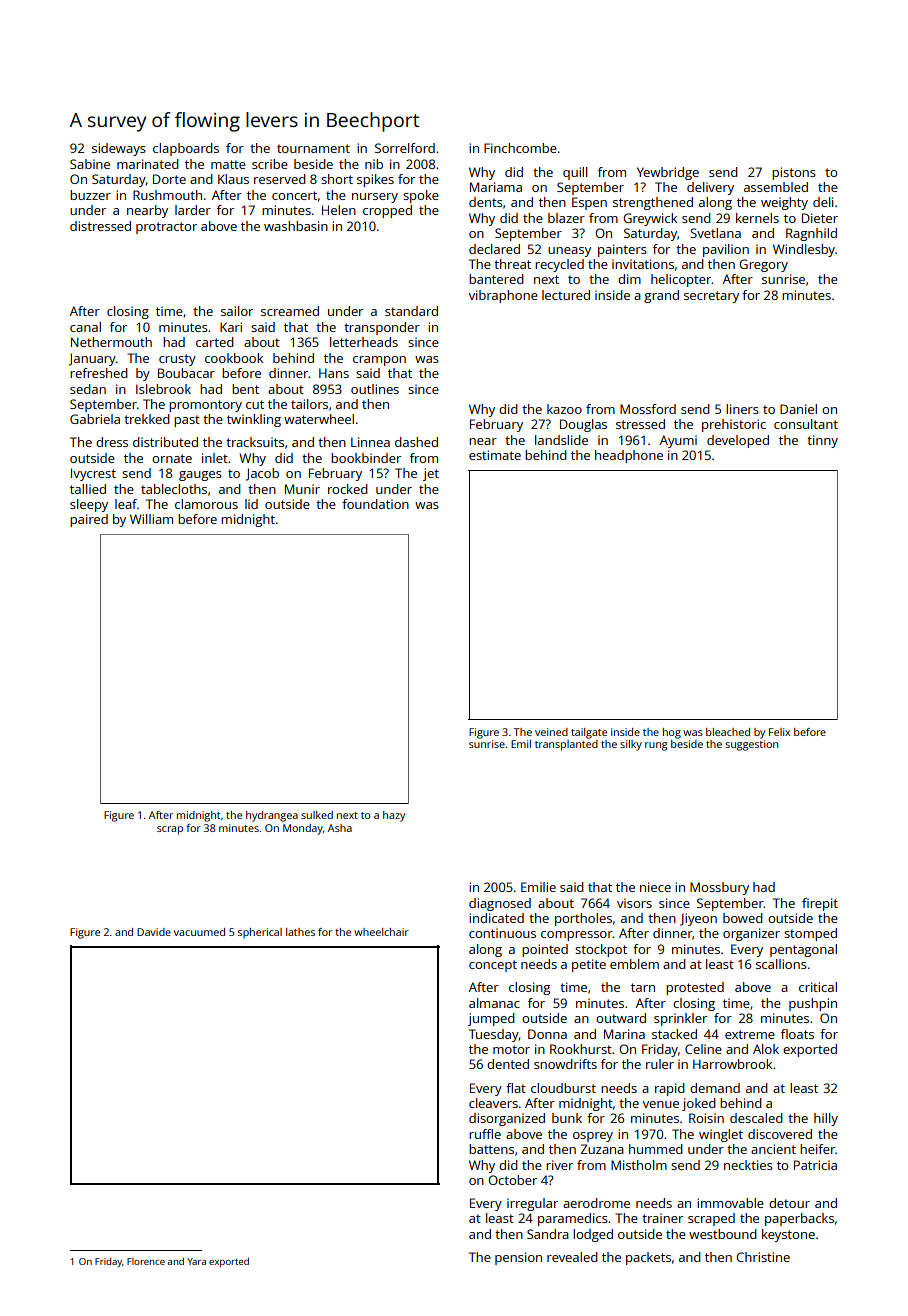 The image size is (908, 1316). Describe the element at coordinates (199, 932) in the screenshot. I see `vacuumed` at that location.
